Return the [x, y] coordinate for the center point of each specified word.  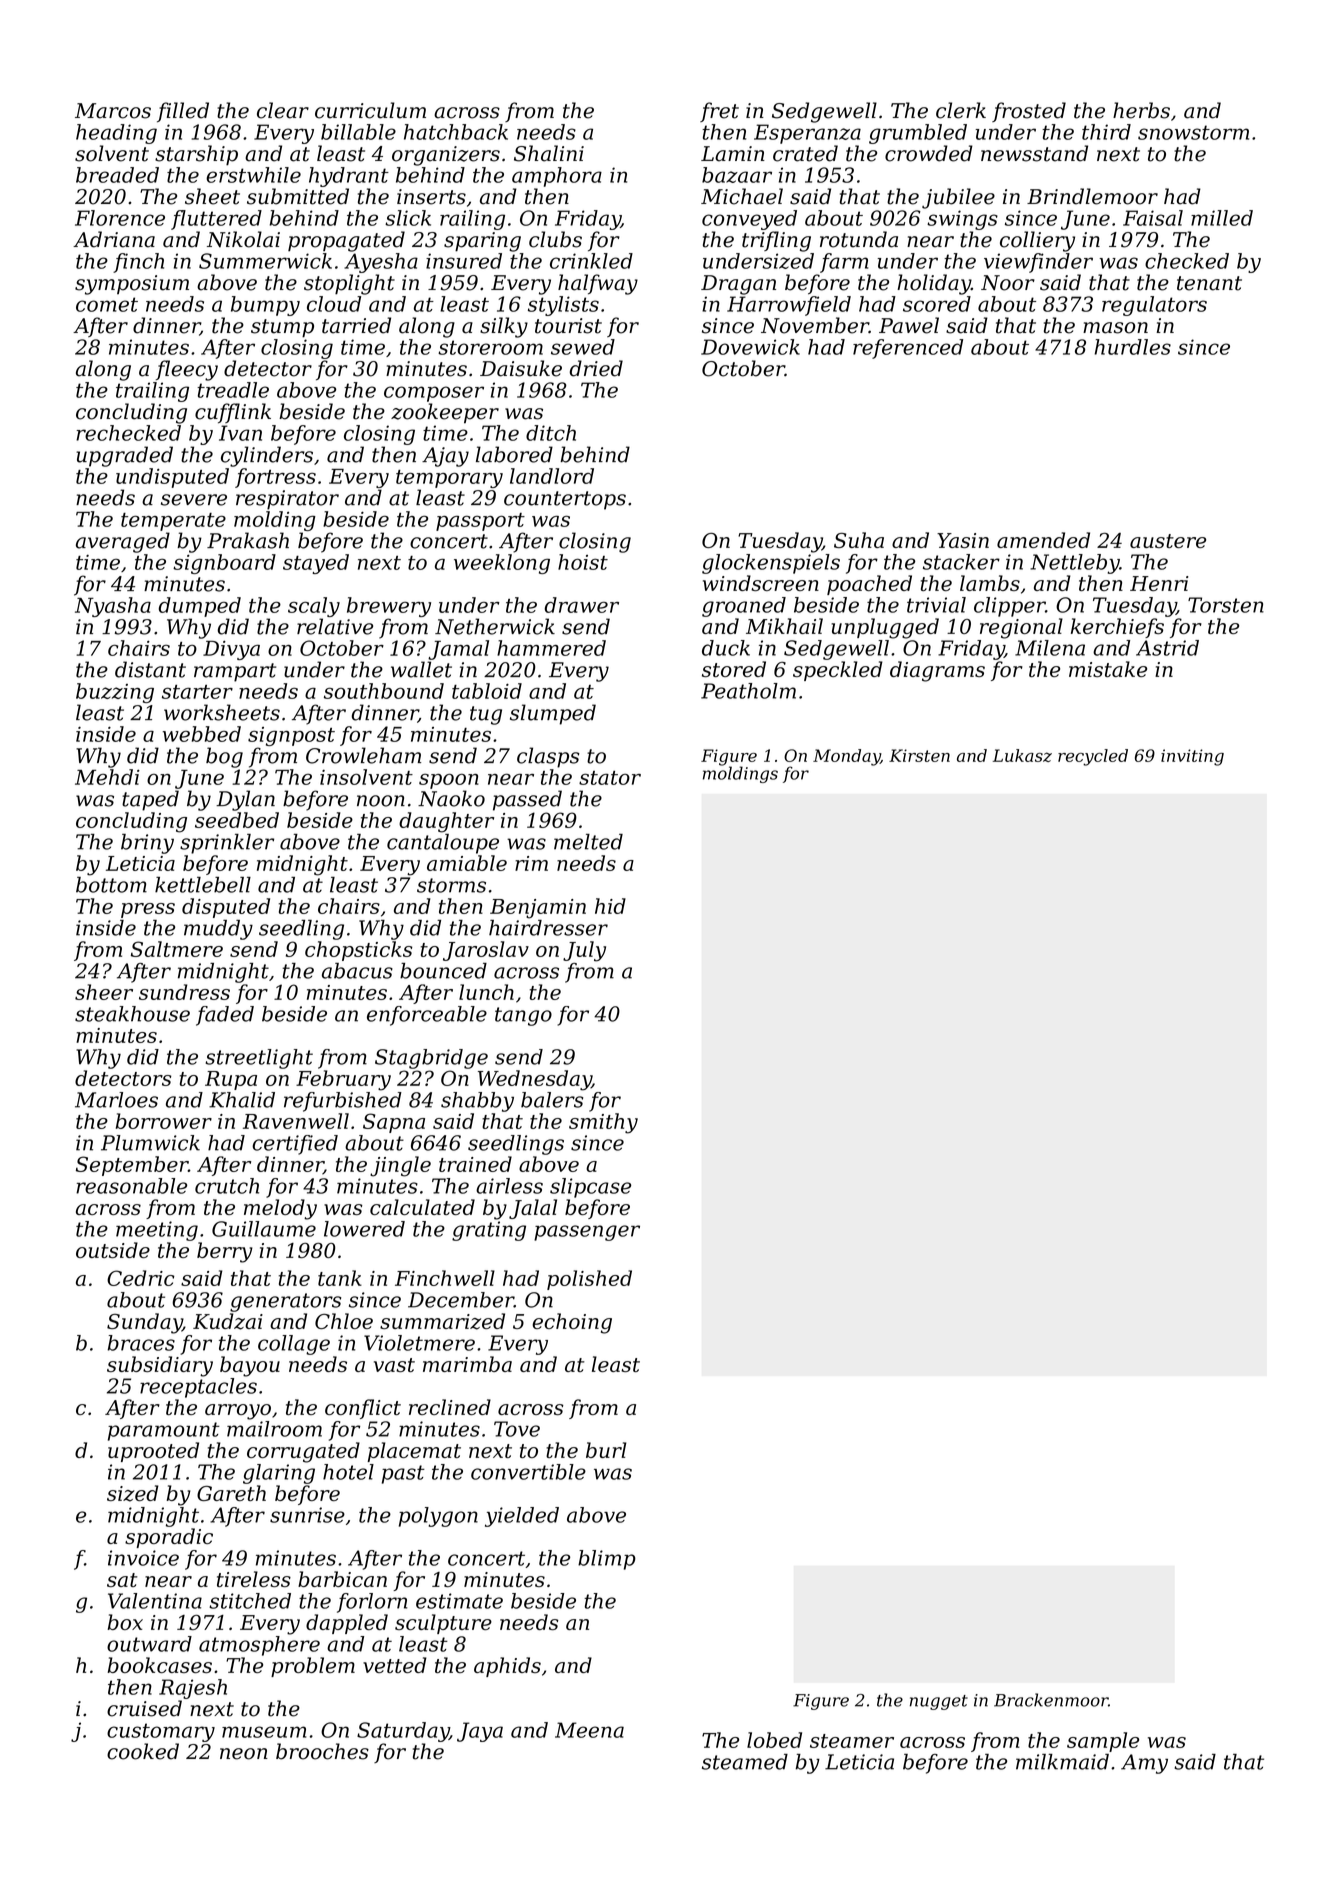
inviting [1192, 757]
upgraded [124, 456]
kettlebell [203, 885]
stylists [563, 306]
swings [962, 220]
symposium [132, 285]
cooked [143, 1751]
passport [480, 522]
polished [589, 1280]
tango [523, 1016]
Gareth [231, 1493]
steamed [745, 1762]
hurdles [1133, 347]
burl [606, 1450]
